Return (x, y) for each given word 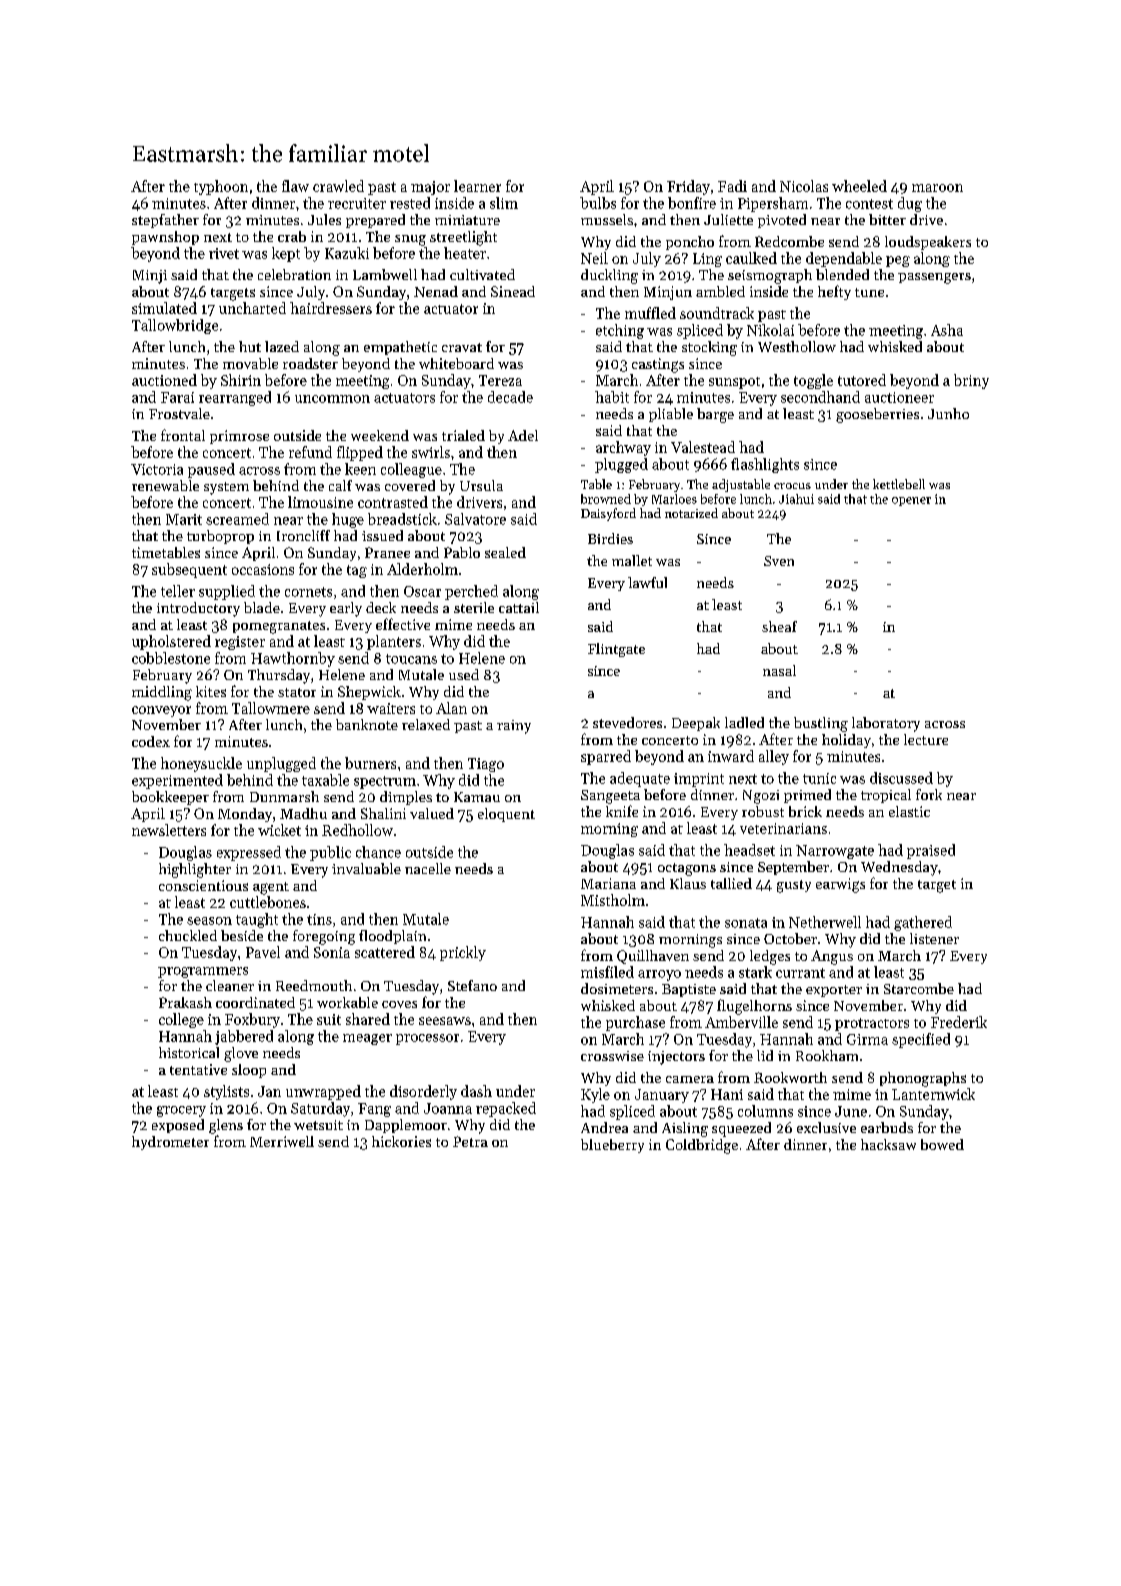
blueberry (612, 1146)
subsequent (189, 570)
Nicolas (804, 186)
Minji (150, 277)
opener (911, 501)
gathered (923, 923)
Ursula (481, 485)
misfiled (607, 972)
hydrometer (170, 1143)
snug (410, 240)
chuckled (188, 935)
